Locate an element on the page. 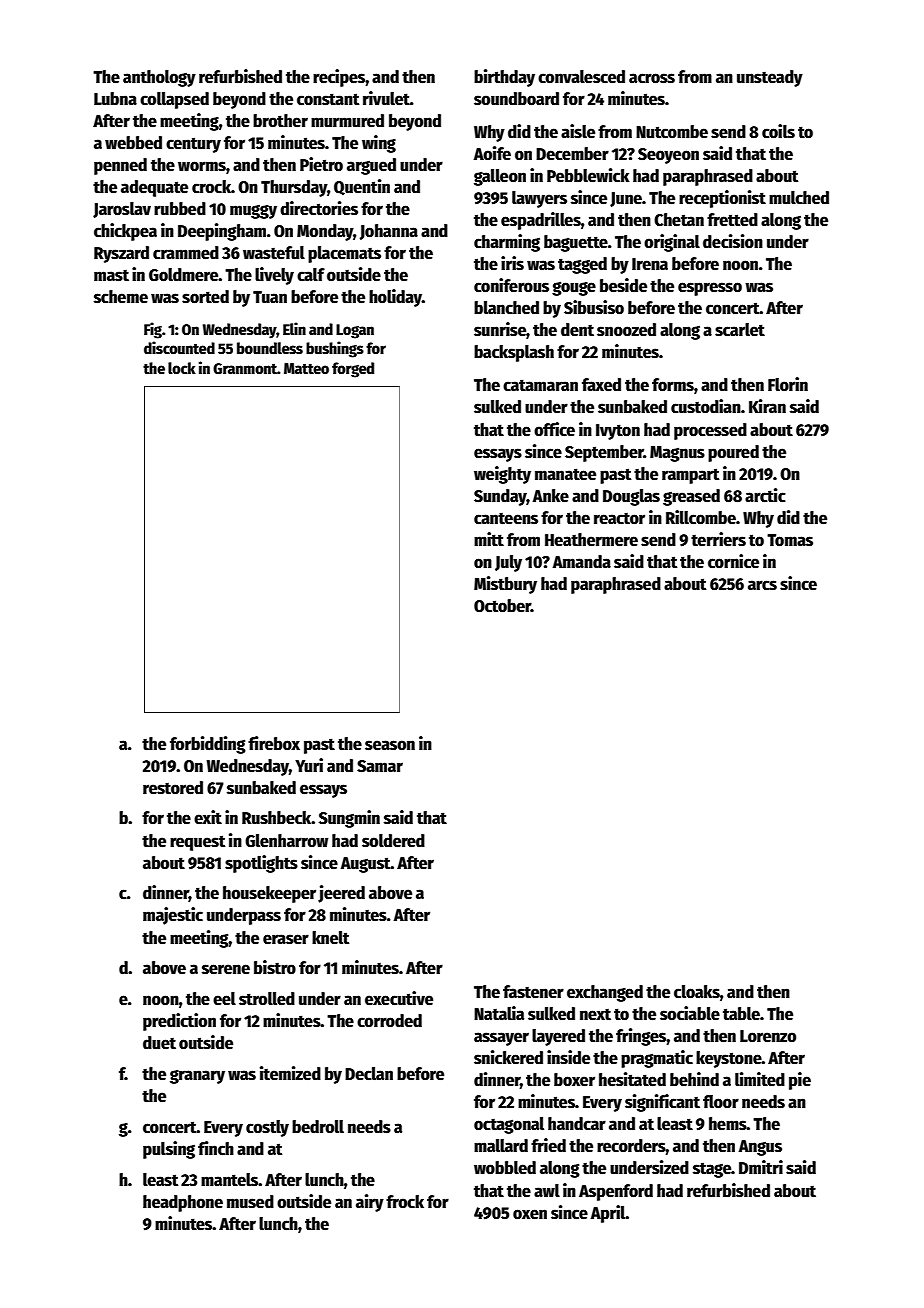 This page has height=1308, width=924. forbidding is located at coordinates (208, 745).
